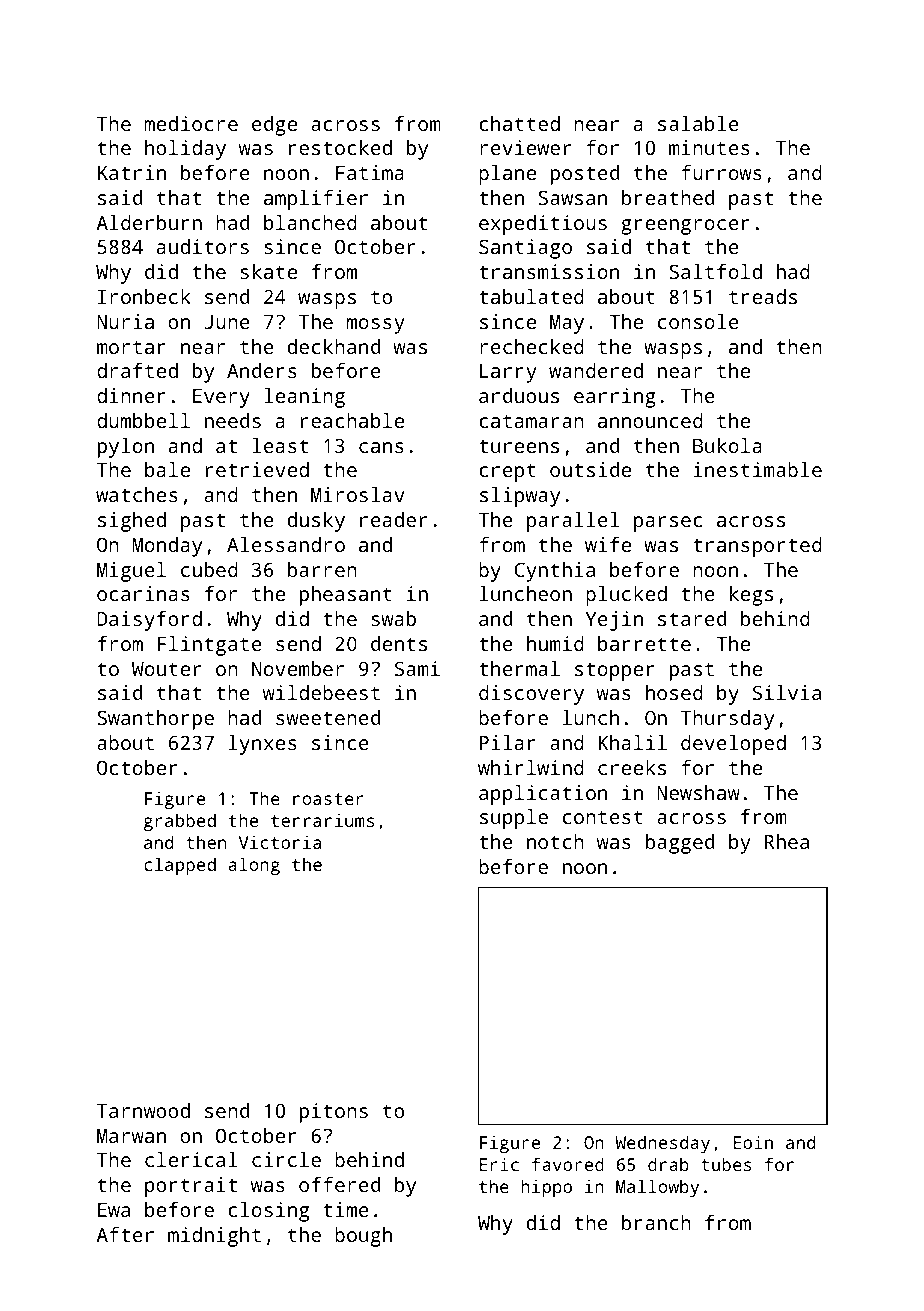  What do you see at coordinates (787, 841) in the screenshot?
I see `Rhea` at bounding box center [787, 841].
